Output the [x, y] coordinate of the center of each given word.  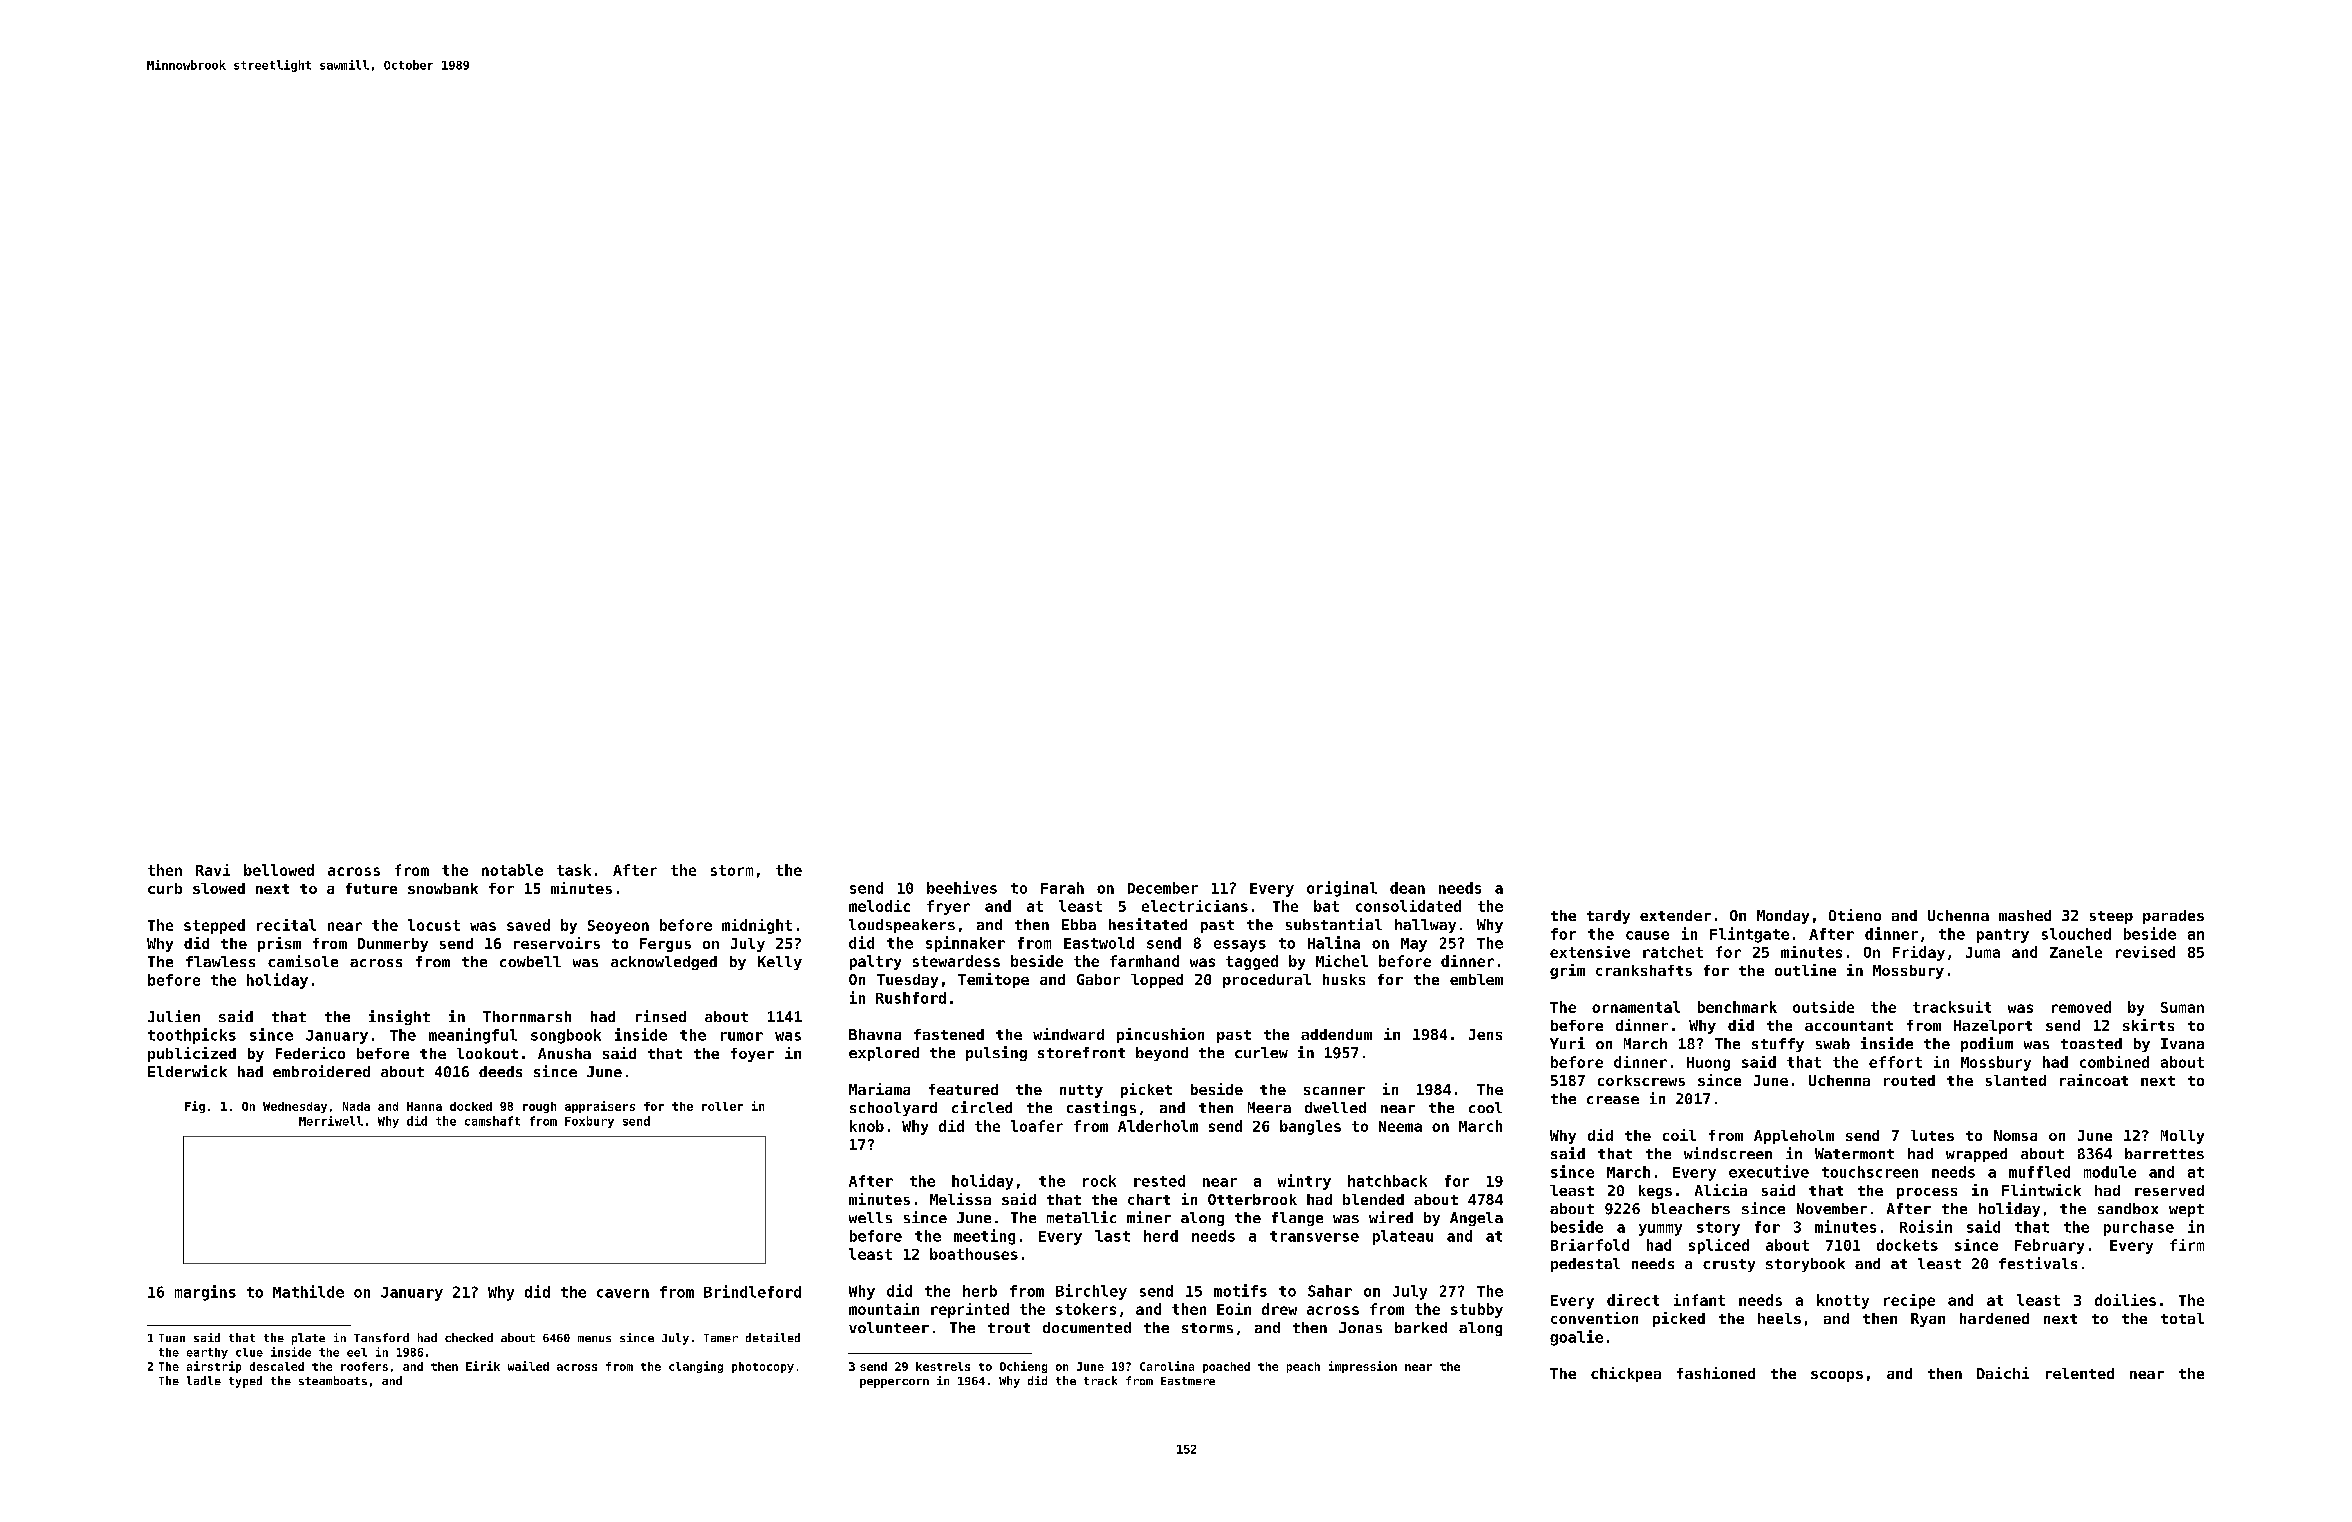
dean [1407, 888]
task [574, 870]
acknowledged [664, 963]
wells [870, 1217]
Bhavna [875, 1034]
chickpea [1626, 1374]
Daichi [2003, 1373]
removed [2081, 1007]
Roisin [1926, 1226]
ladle [204, 1380]
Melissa [960, 1199]
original [1342, 889]
